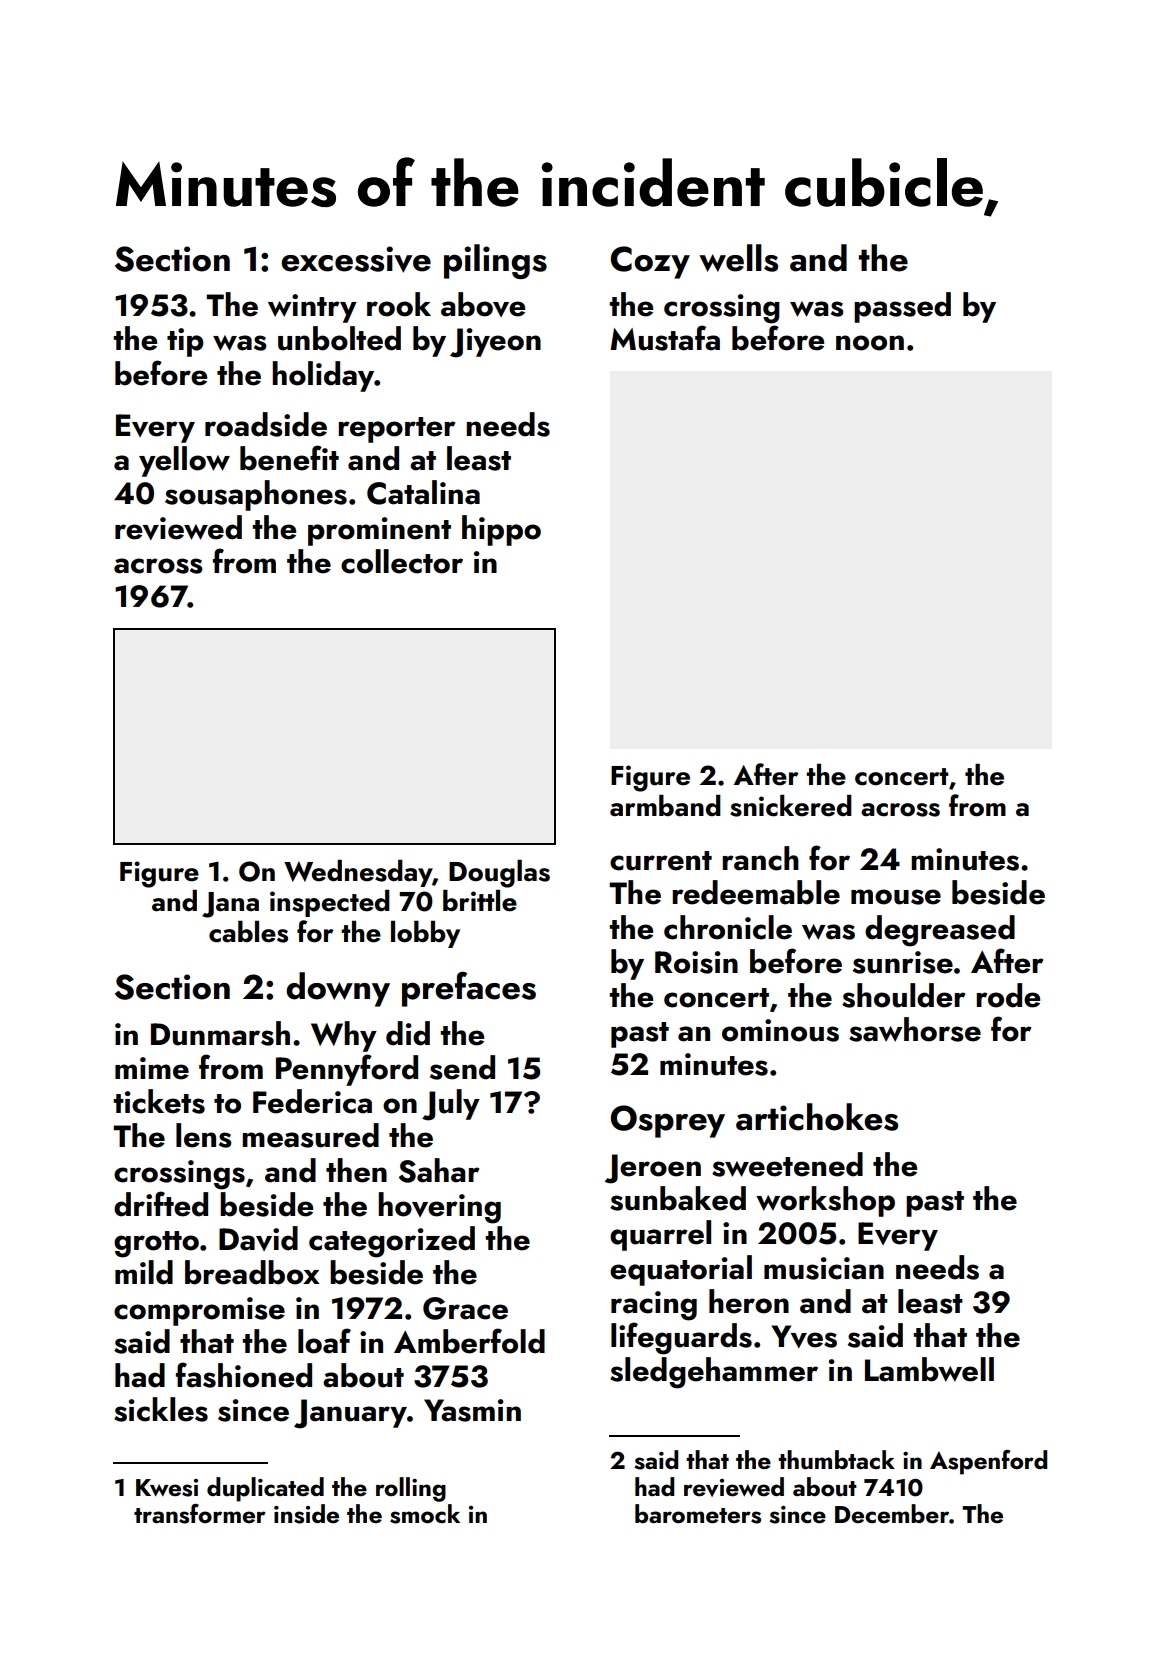  Describe the element at coordinates (698, 1514) in the document. I see `barometers` at that location.
